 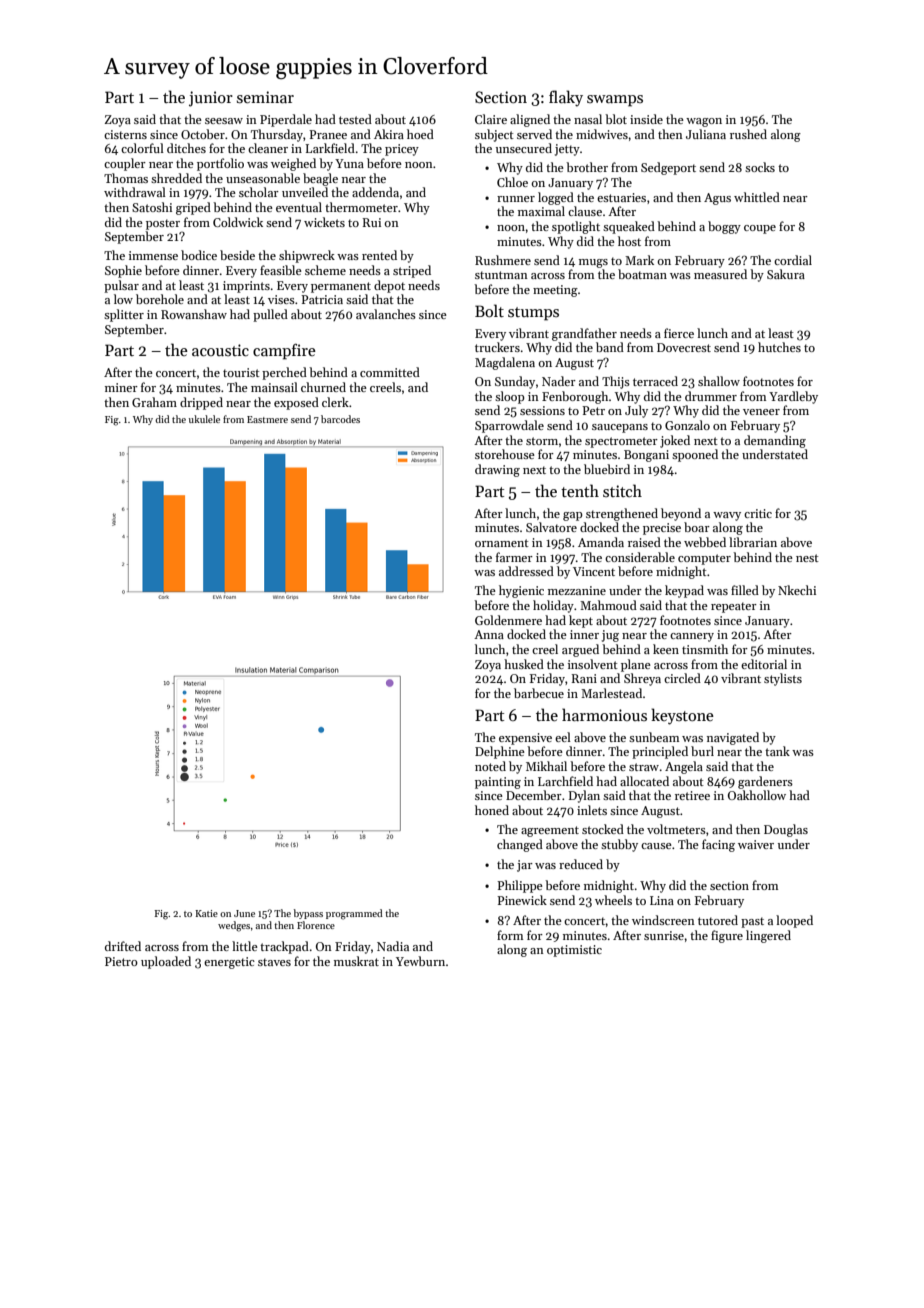 What do you see at coordinates (491, 119) in the document?
I see `Claire` at bounding box center [491, 119].
